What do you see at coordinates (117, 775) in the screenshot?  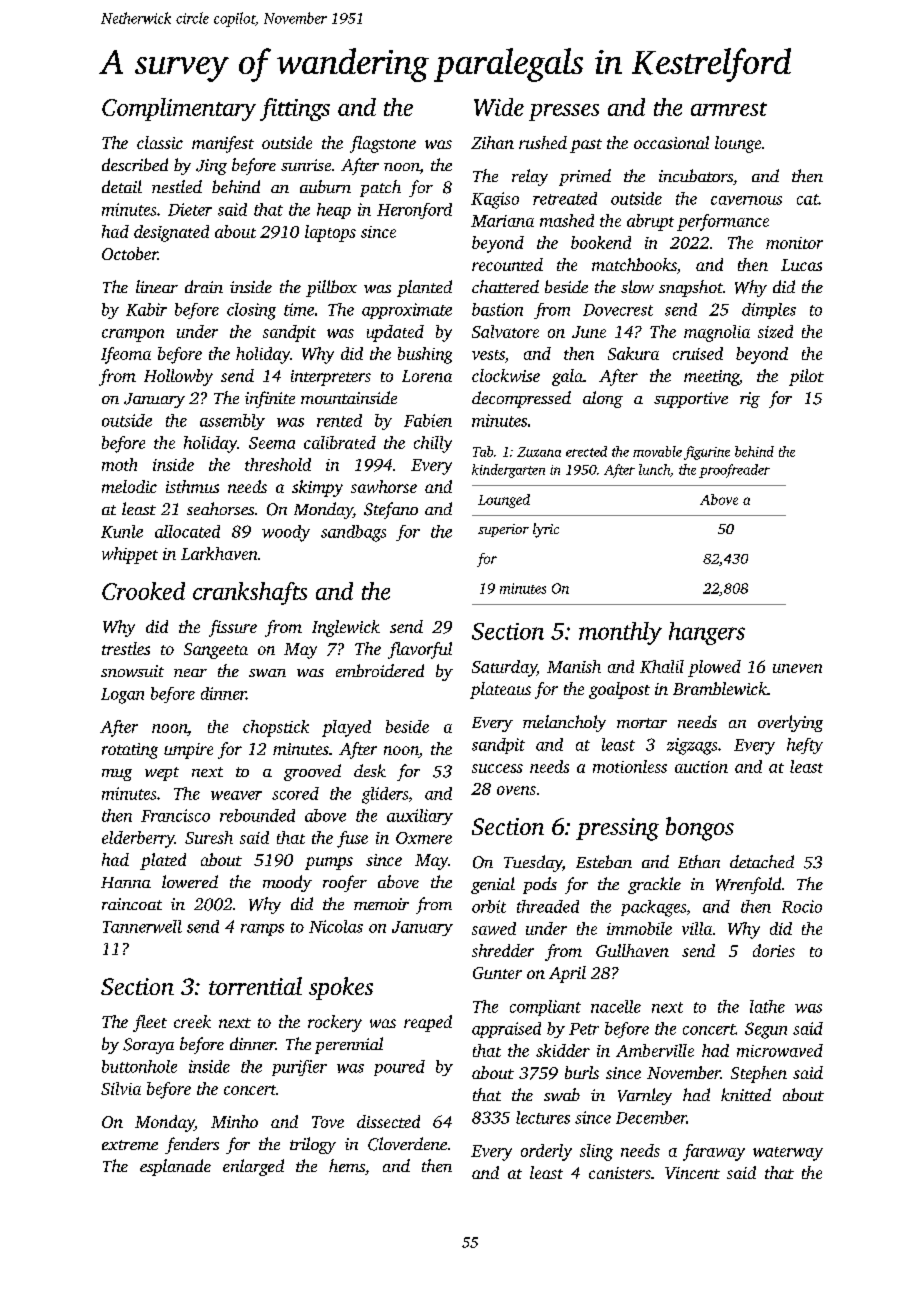 I see `mug` at bounding box center [117, 775].
